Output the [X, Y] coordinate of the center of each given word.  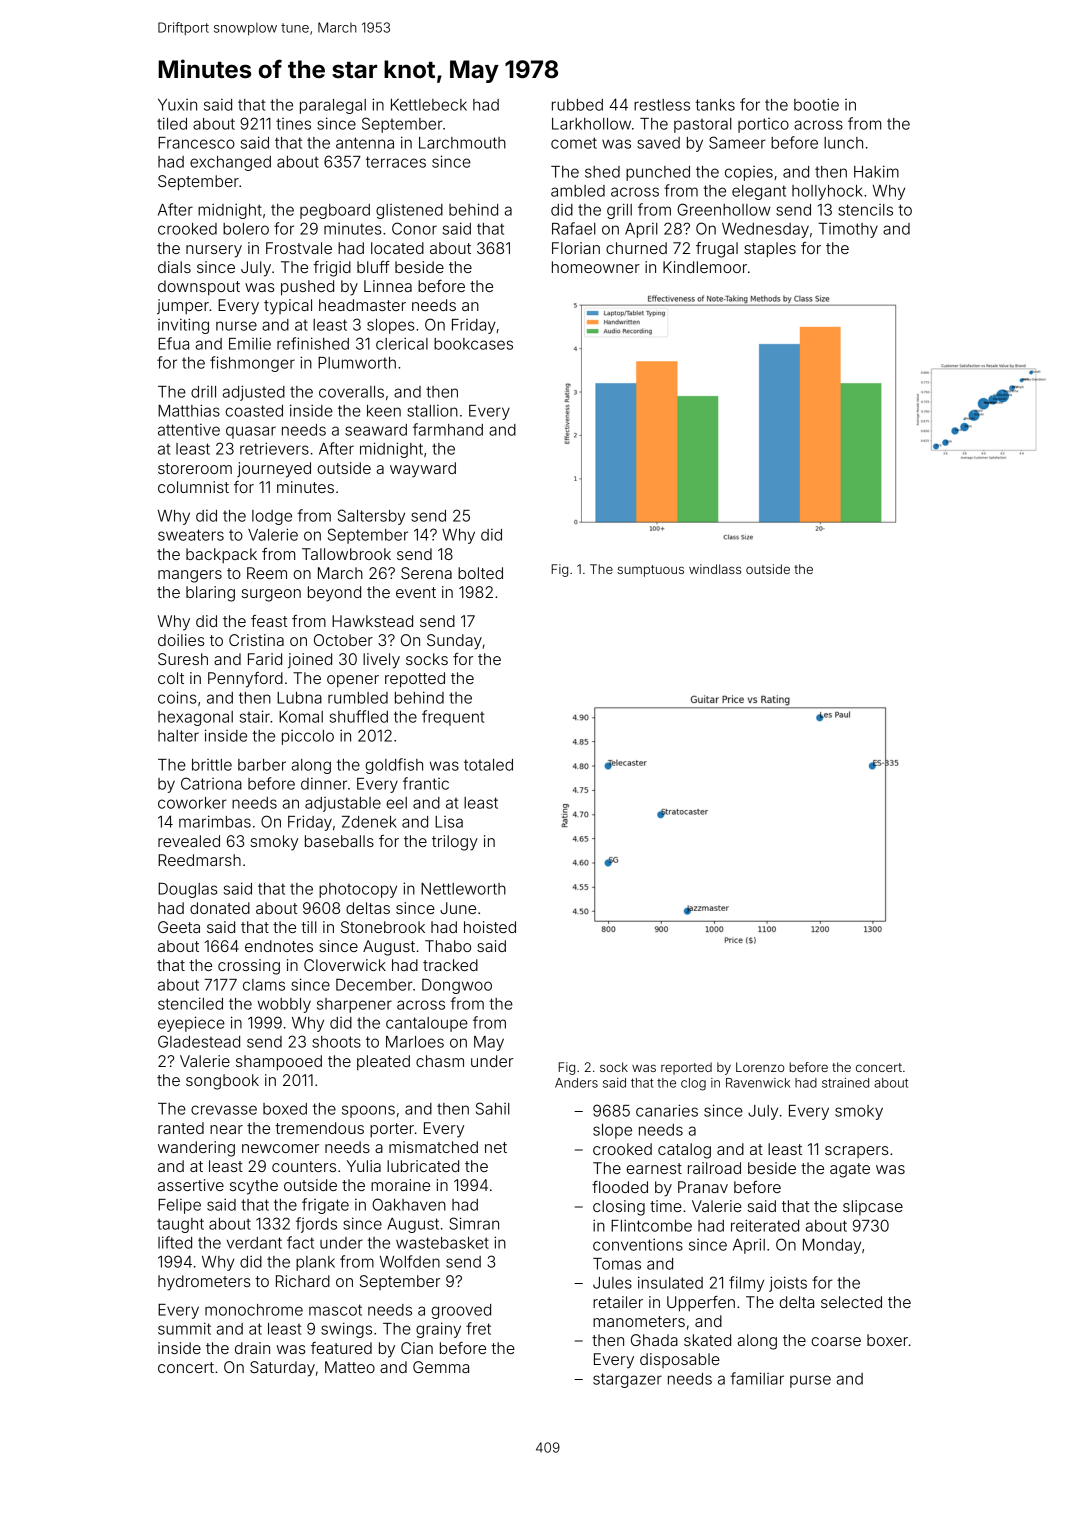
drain [252, 1348]
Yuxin [177, 105]
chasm [440, 1061]
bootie [816, 104]
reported [686, 1068]
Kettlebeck [429, 105]
